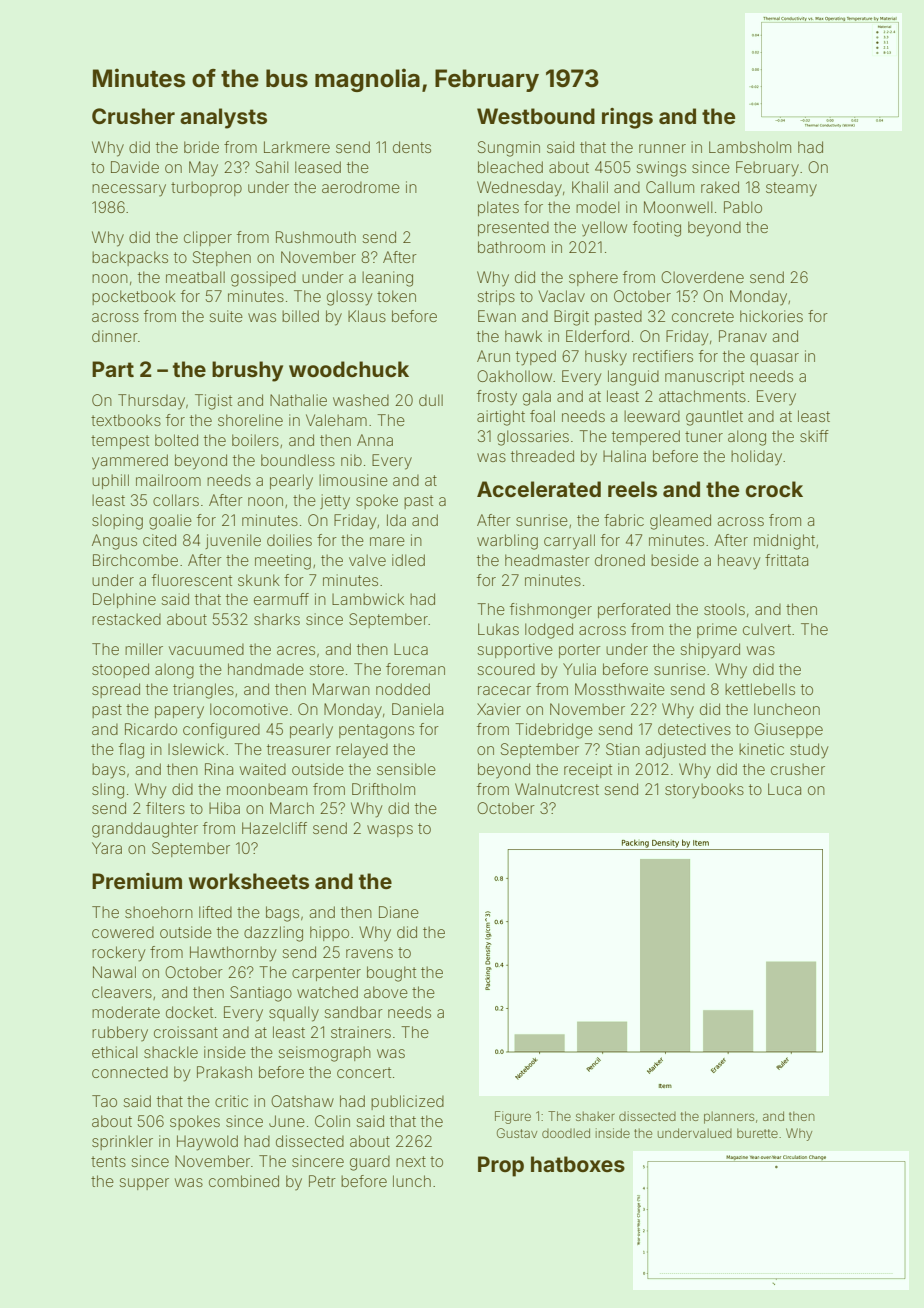 This image has width=924, height=1308. What do you see at coordinates (170, 522) in the image?
I see `goalie` at bounding box center [170, 522].
